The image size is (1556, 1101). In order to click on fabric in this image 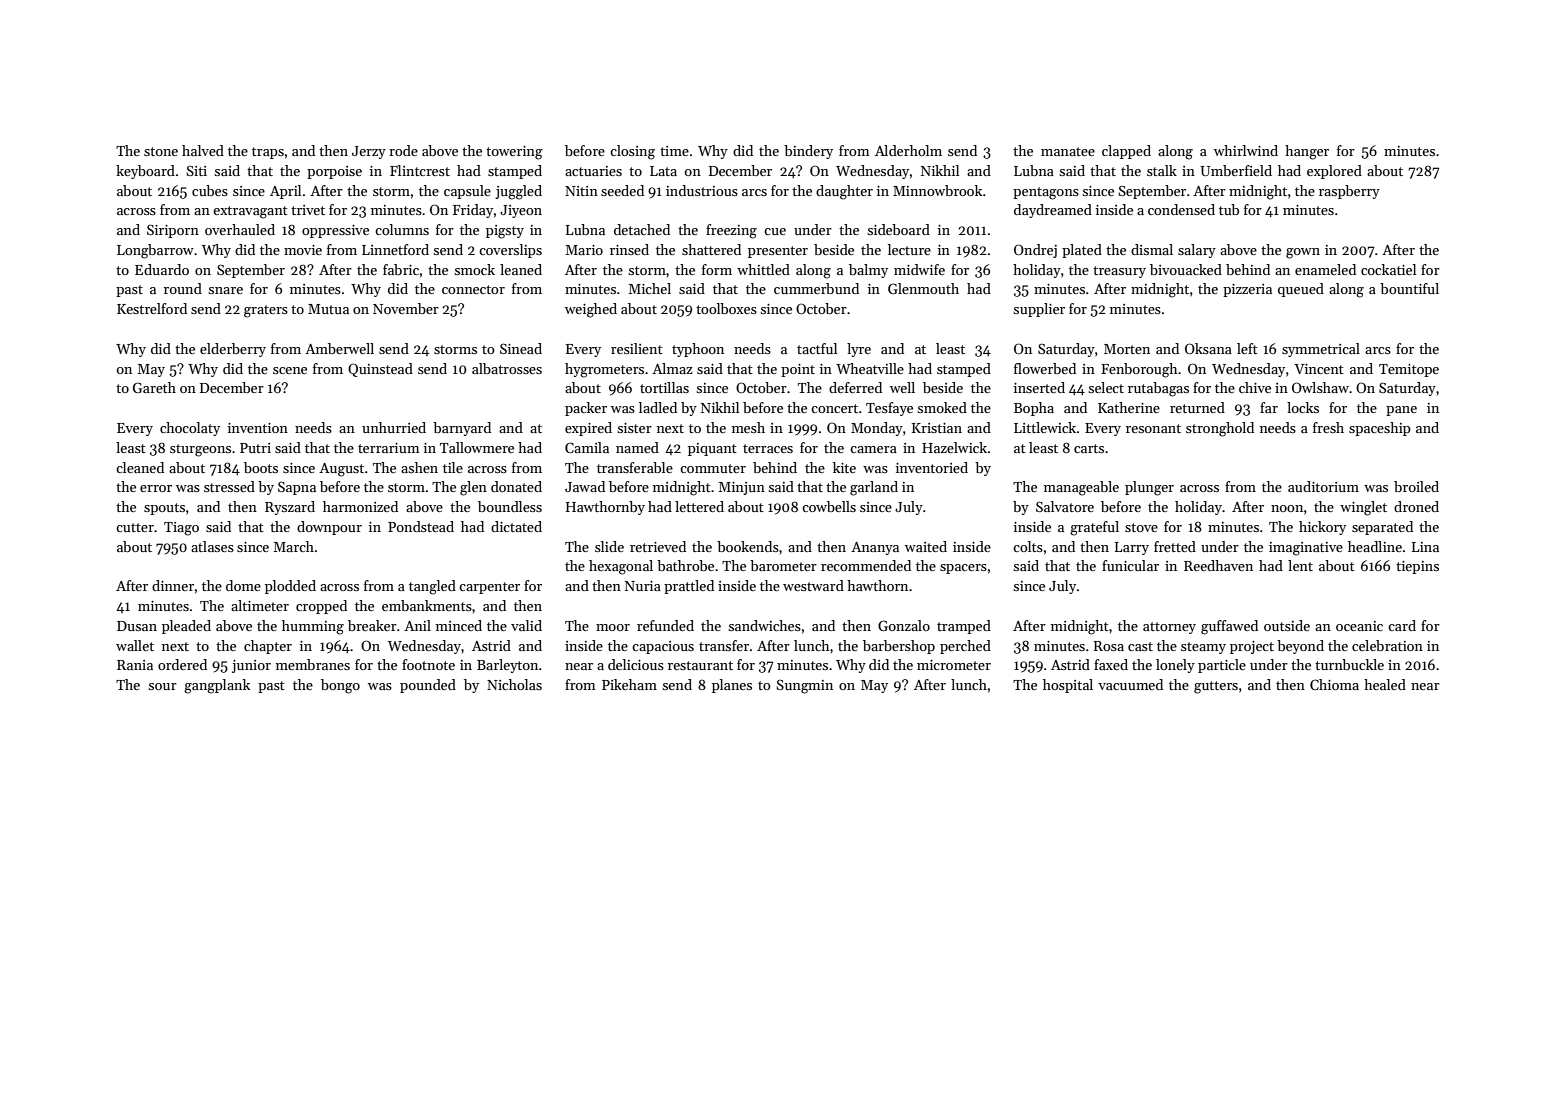, I will do `click(401, 269)`.
